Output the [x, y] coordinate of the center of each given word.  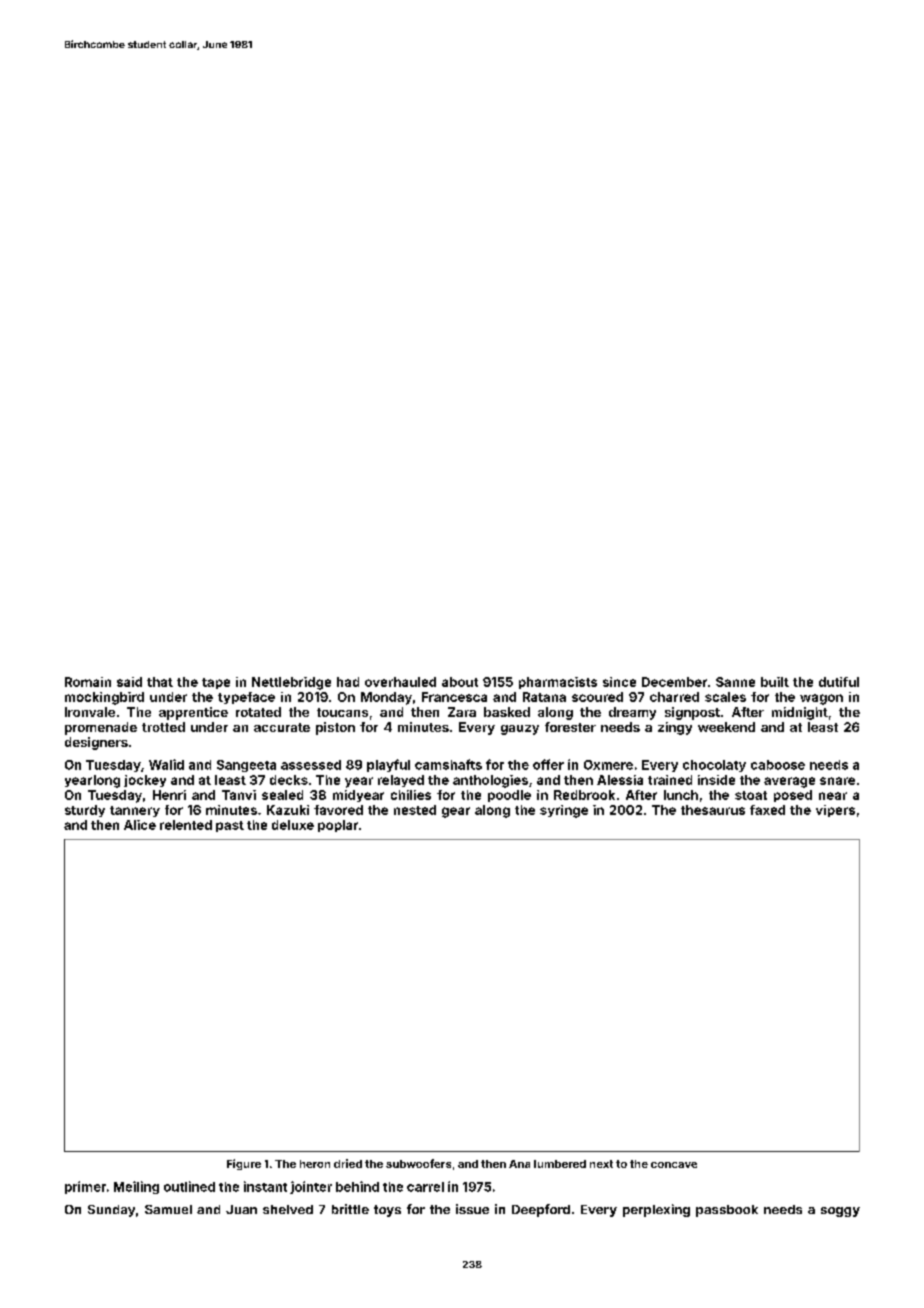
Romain [88, 682]
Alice [140, 825]
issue [472, 1209]
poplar [338, 826]
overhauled [400, 682]
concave [674, 1165]
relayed [401, 781]
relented [186, 825]
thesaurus [713, 810]
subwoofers [418, 1163]
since [619, 682]
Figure [244, 1164]
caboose [778, 765]
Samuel [168, 1209]
